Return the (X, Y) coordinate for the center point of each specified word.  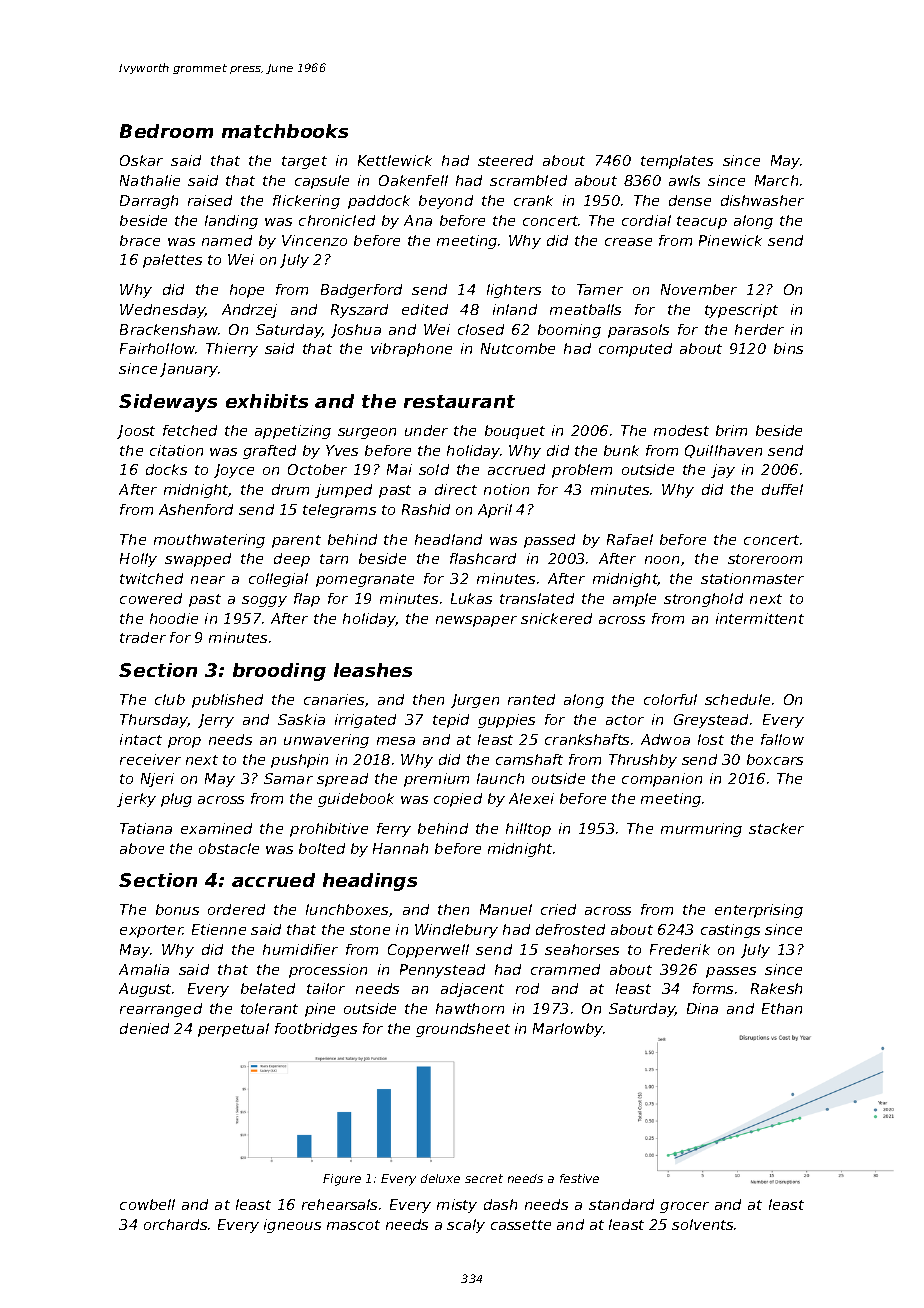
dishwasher (762, 200)
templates (677, 162)
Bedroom (166, 131)
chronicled (337, 220)
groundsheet (463, 1030)
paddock (379, 202)
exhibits (267, 401)
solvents (702, 1224)
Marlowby (568, 1030)
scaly (466, 1226)
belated (268, 988)
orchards (175, 1224)
